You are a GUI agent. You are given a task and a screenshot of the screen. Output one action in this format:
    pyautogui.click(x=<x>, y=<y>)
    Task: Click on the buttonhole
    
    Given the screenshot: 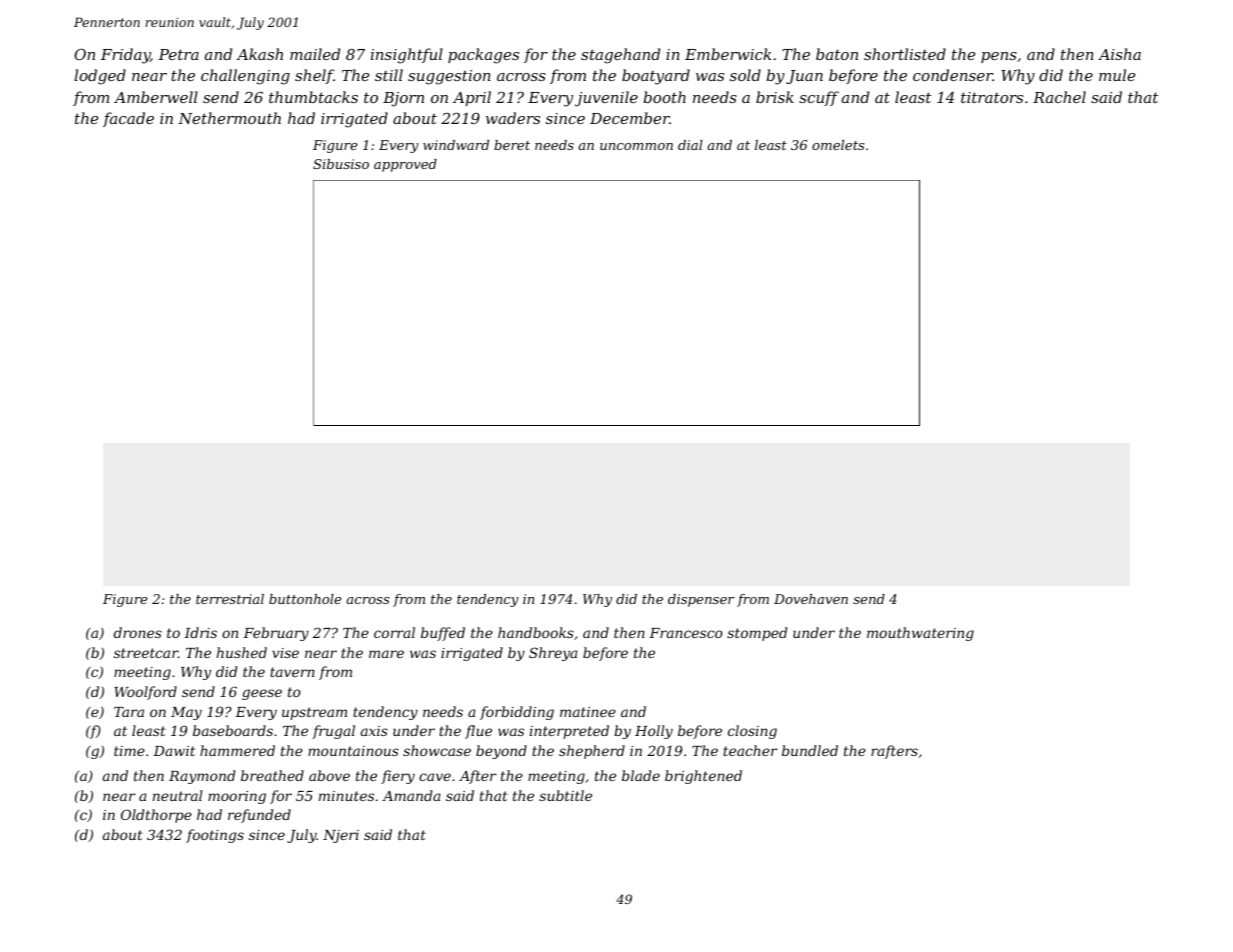 What is the action you would take?
    pyautogui.click(x=305, y=599)
